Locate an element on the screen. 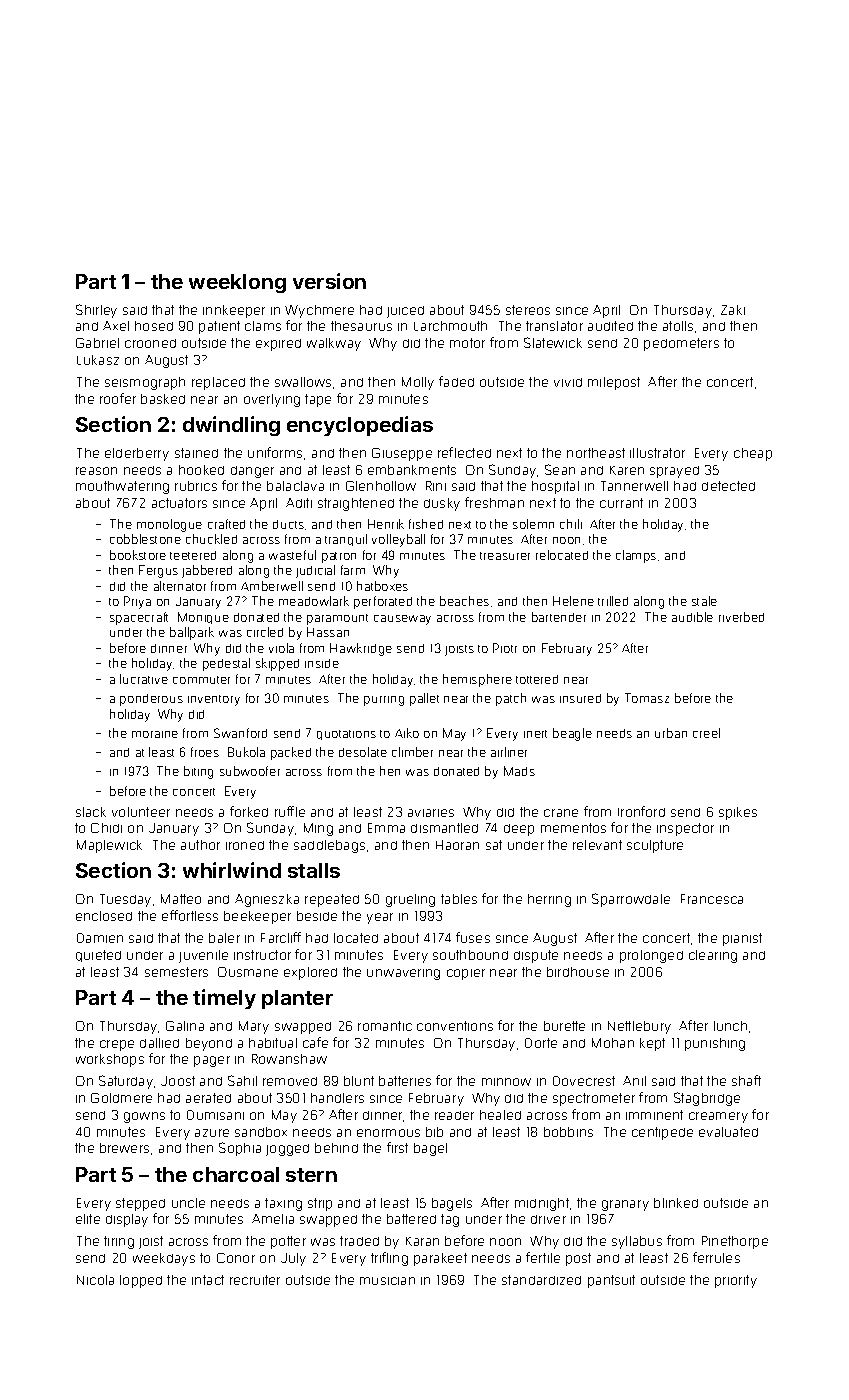  elite is located at coordinates (88, 1219).
